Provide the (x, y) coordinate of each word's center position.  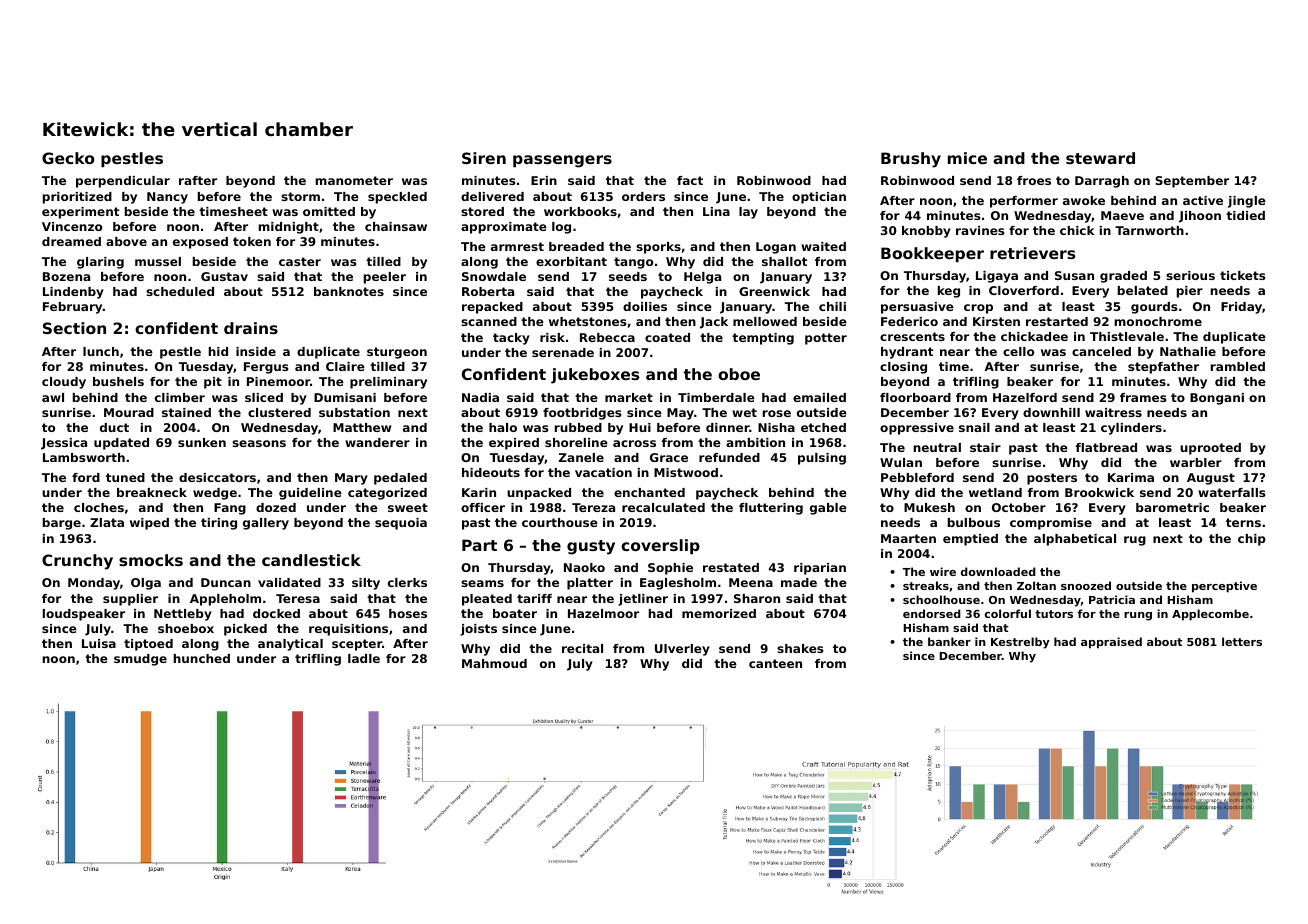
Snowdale (494, 276)
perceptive (1224, 587)
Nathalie (1188, 351)
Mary (351, 479)
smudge (140, 660)
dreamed (71, 241)
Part (479, 545)
